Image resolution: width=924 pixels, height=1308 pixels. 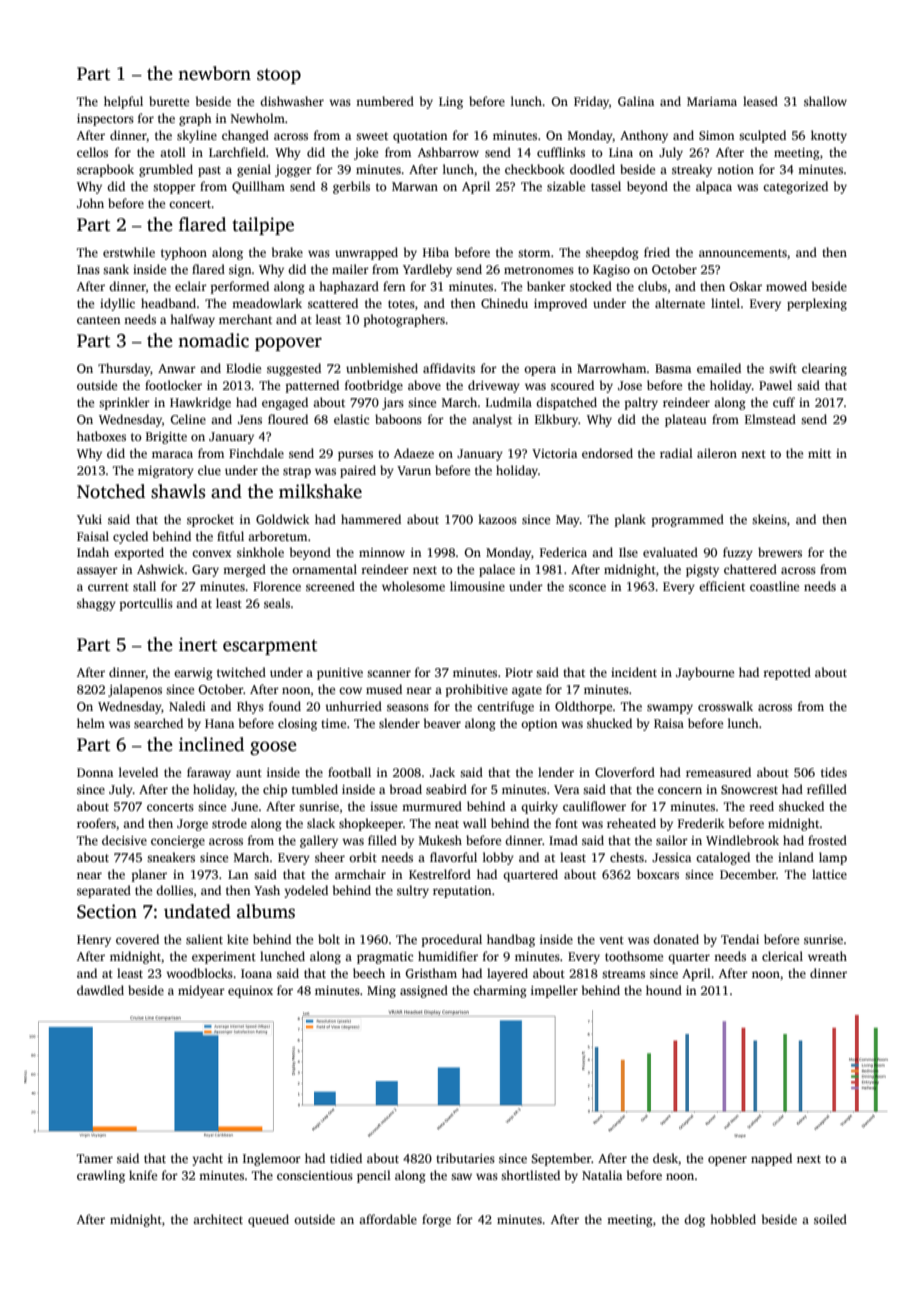 What do you see at coordinates (664, 990) in the document?
I see `hound` at bounding box center [664, 990].
